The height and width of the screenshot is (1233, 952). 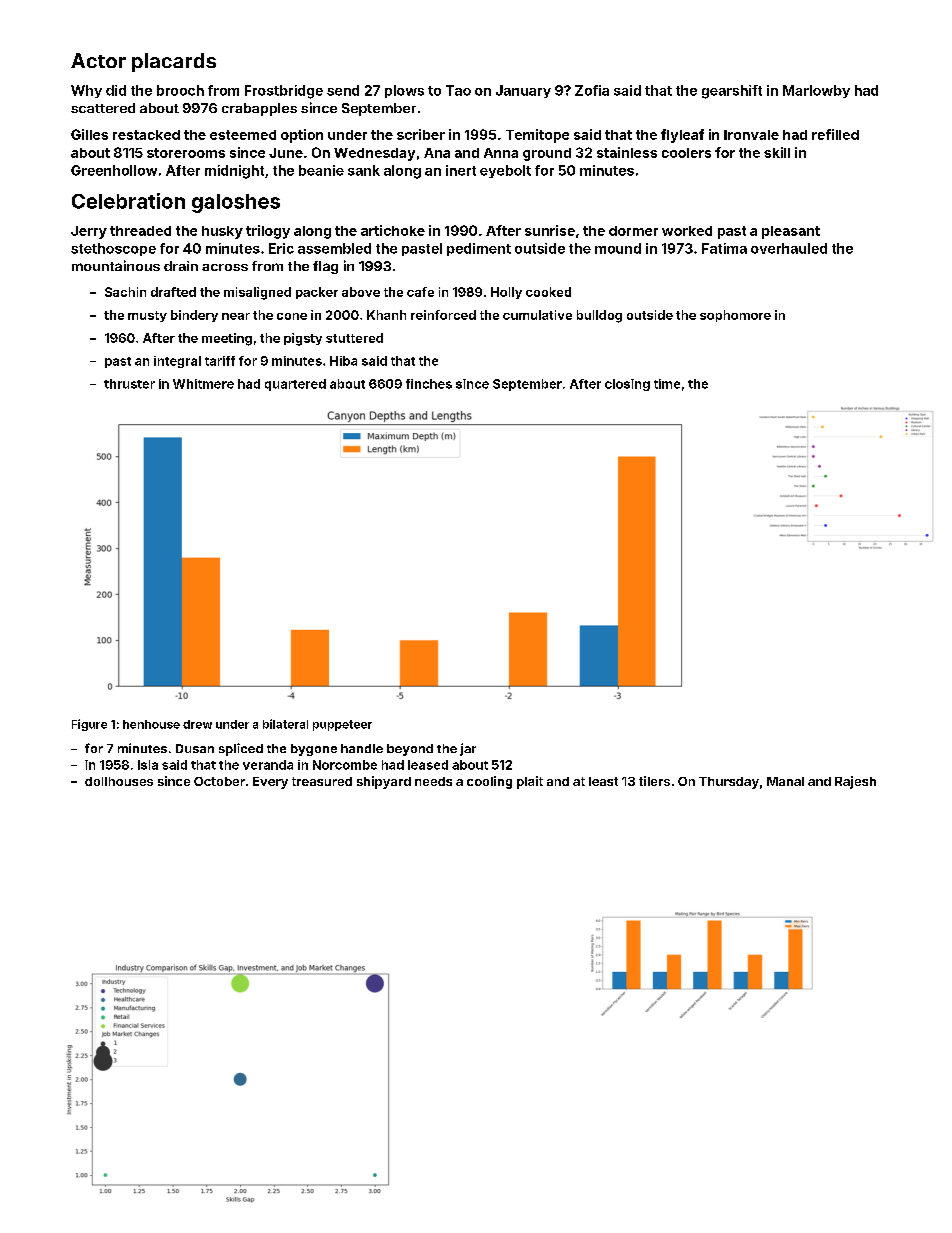 I want to click on bilateral, so click(x=285, y=724).
